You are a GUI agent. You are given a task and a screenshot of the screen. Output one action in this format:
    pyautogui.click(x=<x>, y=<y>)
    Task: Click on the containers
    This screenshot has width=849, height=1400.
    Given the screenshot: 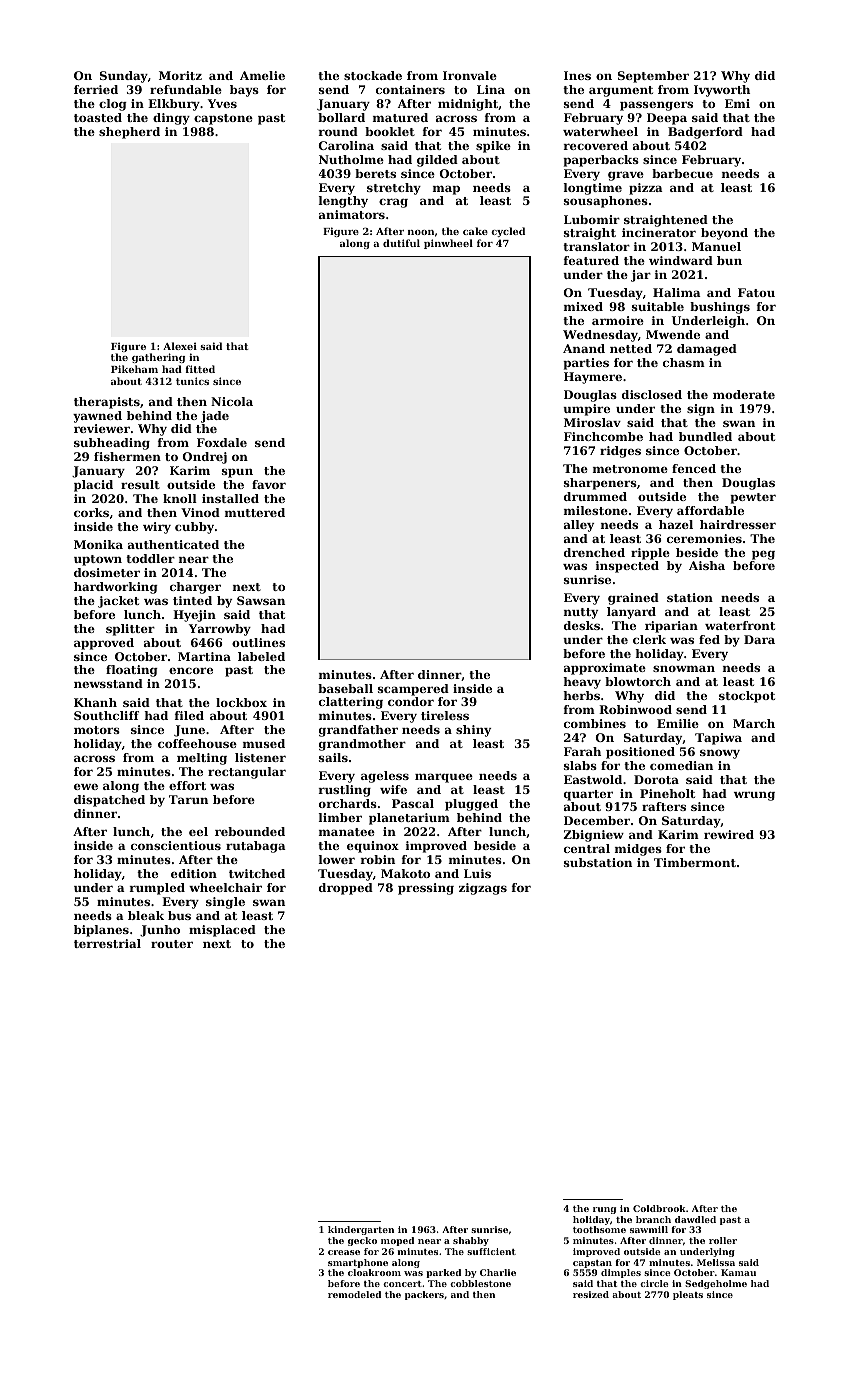 What is the action you would take?
    pyautogui.click(x=410, y=89)
